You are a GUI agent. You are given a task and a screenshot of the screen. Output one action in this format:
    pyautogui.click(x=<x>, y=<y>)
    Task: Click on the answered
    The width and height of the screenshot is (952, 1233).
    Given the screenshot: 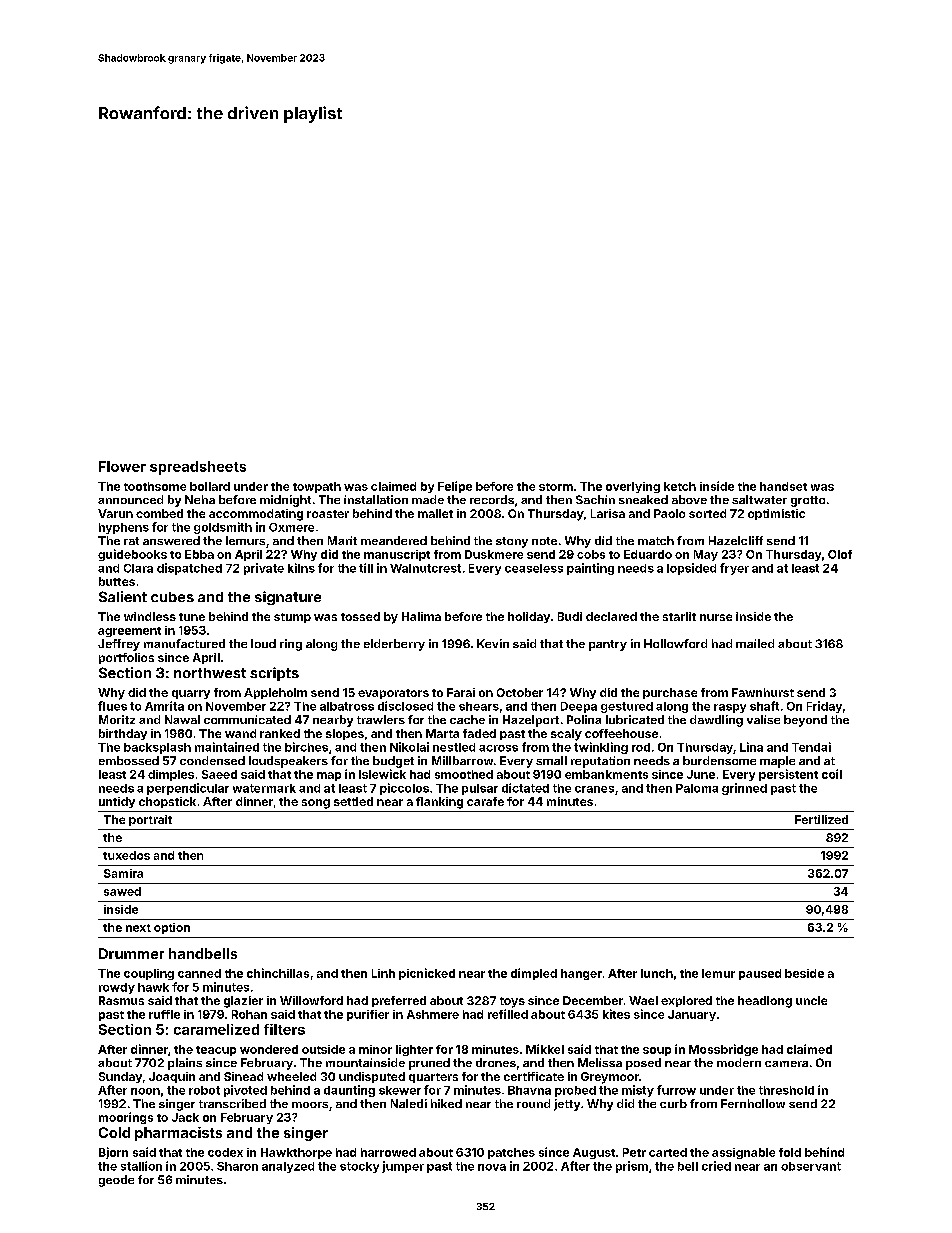 What is the action you would take?
    pyautogui.click(x=171, y=540)
